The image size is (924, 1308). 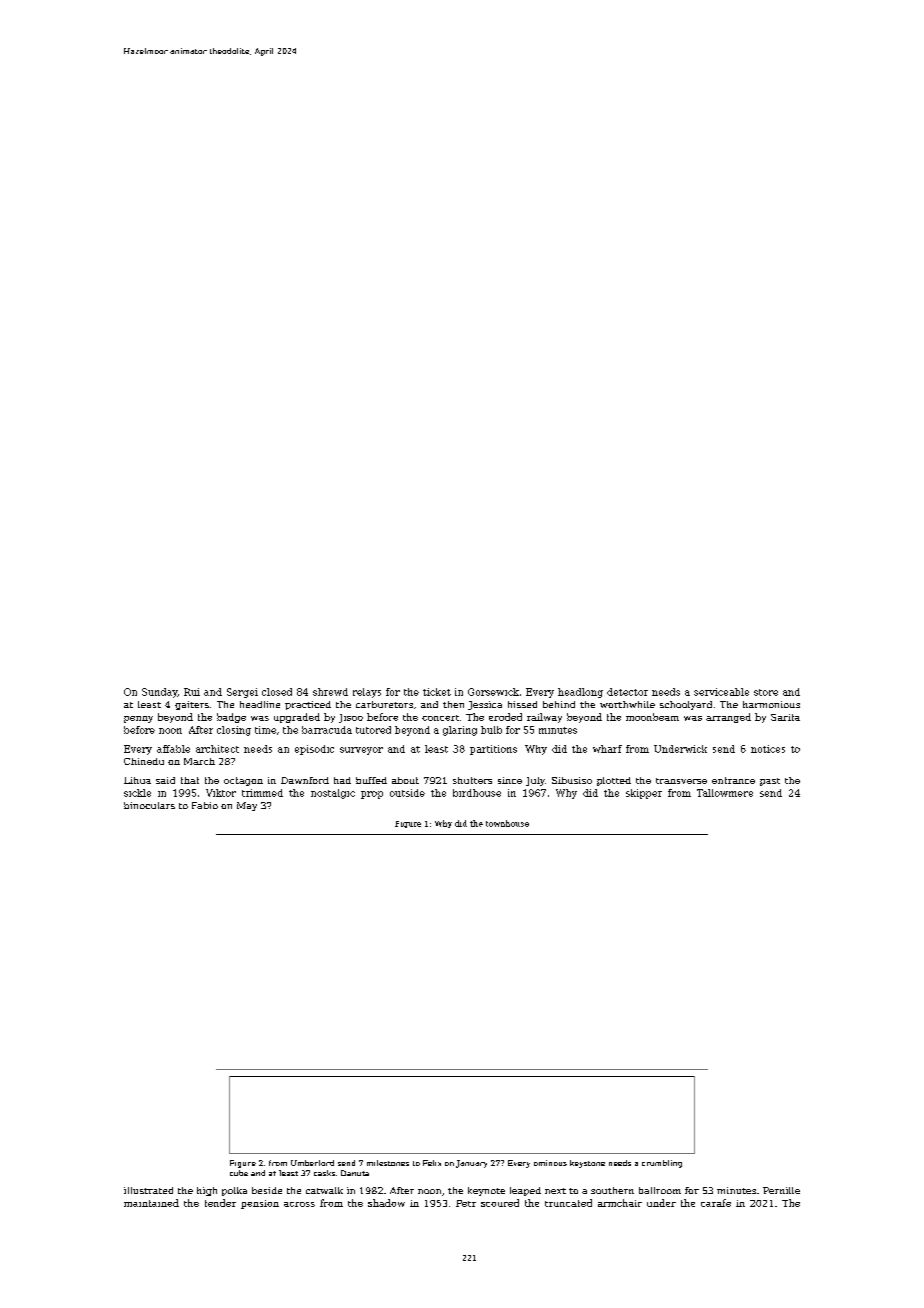 I want to click on Umberford, so click(x=312, y=1163).
